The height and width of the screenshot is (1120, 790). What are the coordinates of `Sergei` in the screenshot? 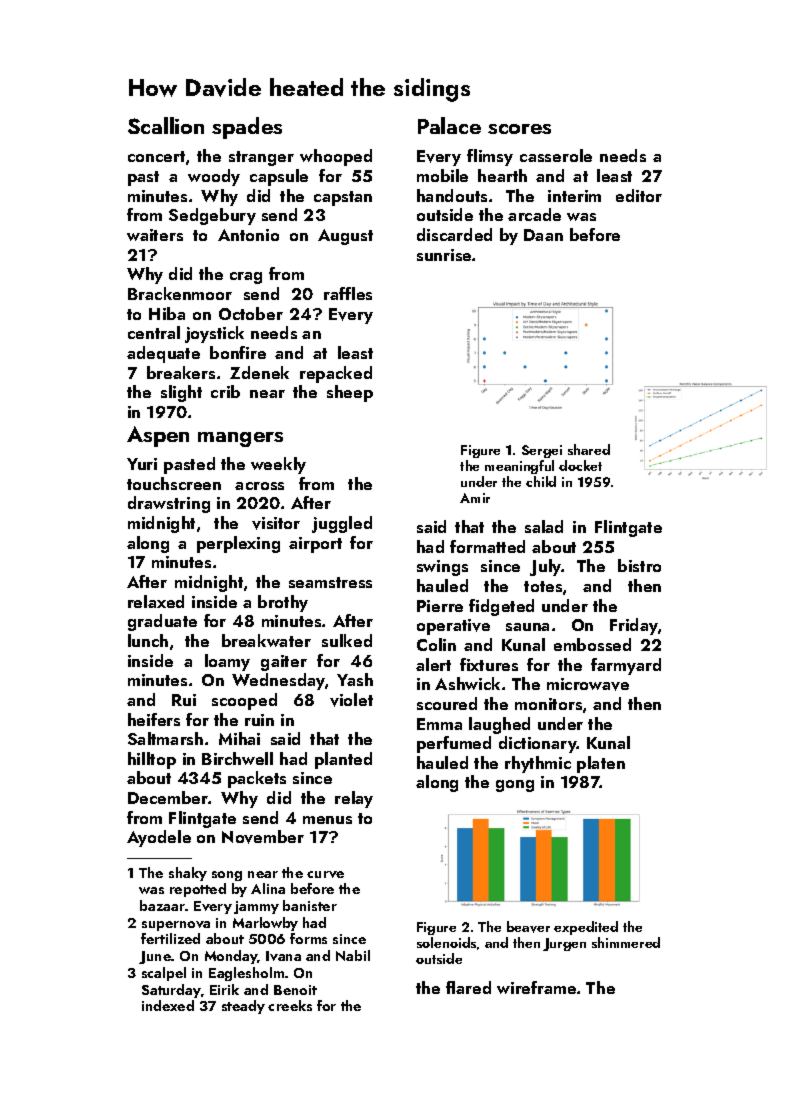 It's located at (542, 451).
